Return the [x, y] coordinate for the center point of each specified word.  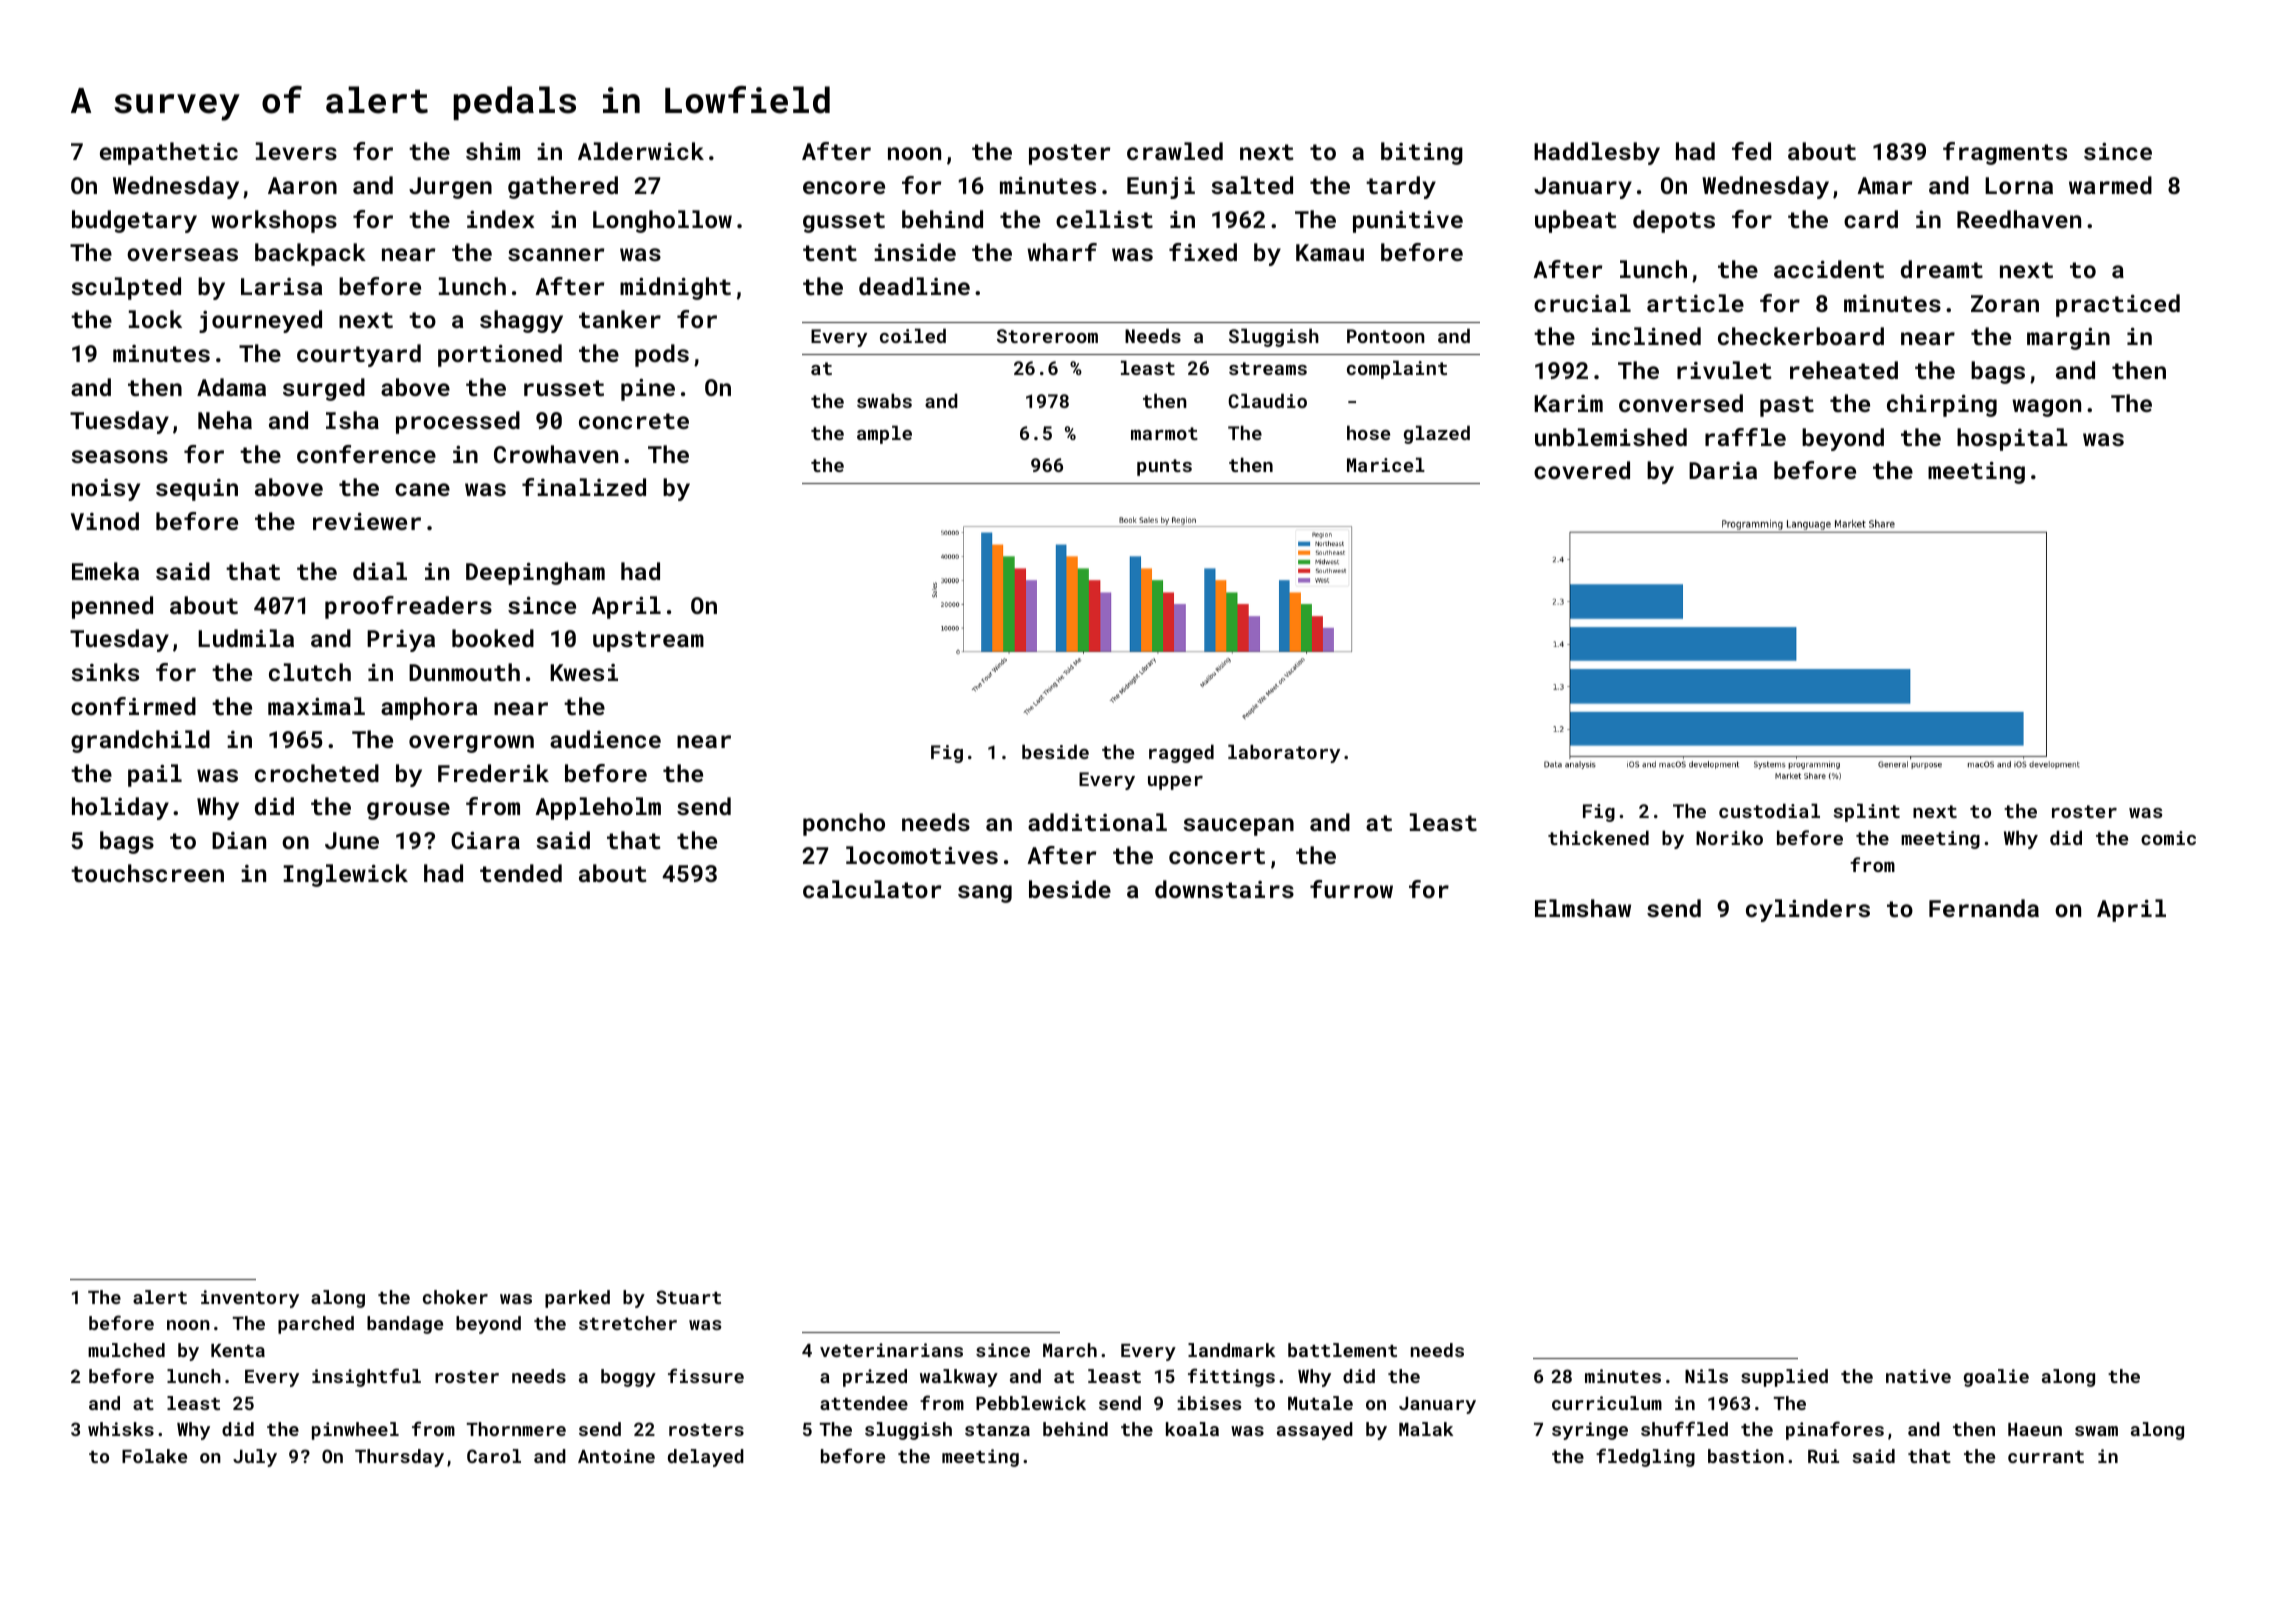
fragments [2005, 153]
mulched [126, 1350]
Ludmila [246, 638]
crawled [1175, 151]
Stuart [688, 1297]
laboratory [1284, 753]
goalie [1996, 1378]
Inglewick [345, 875]
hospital [2012, 439]
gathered [563, 187]
